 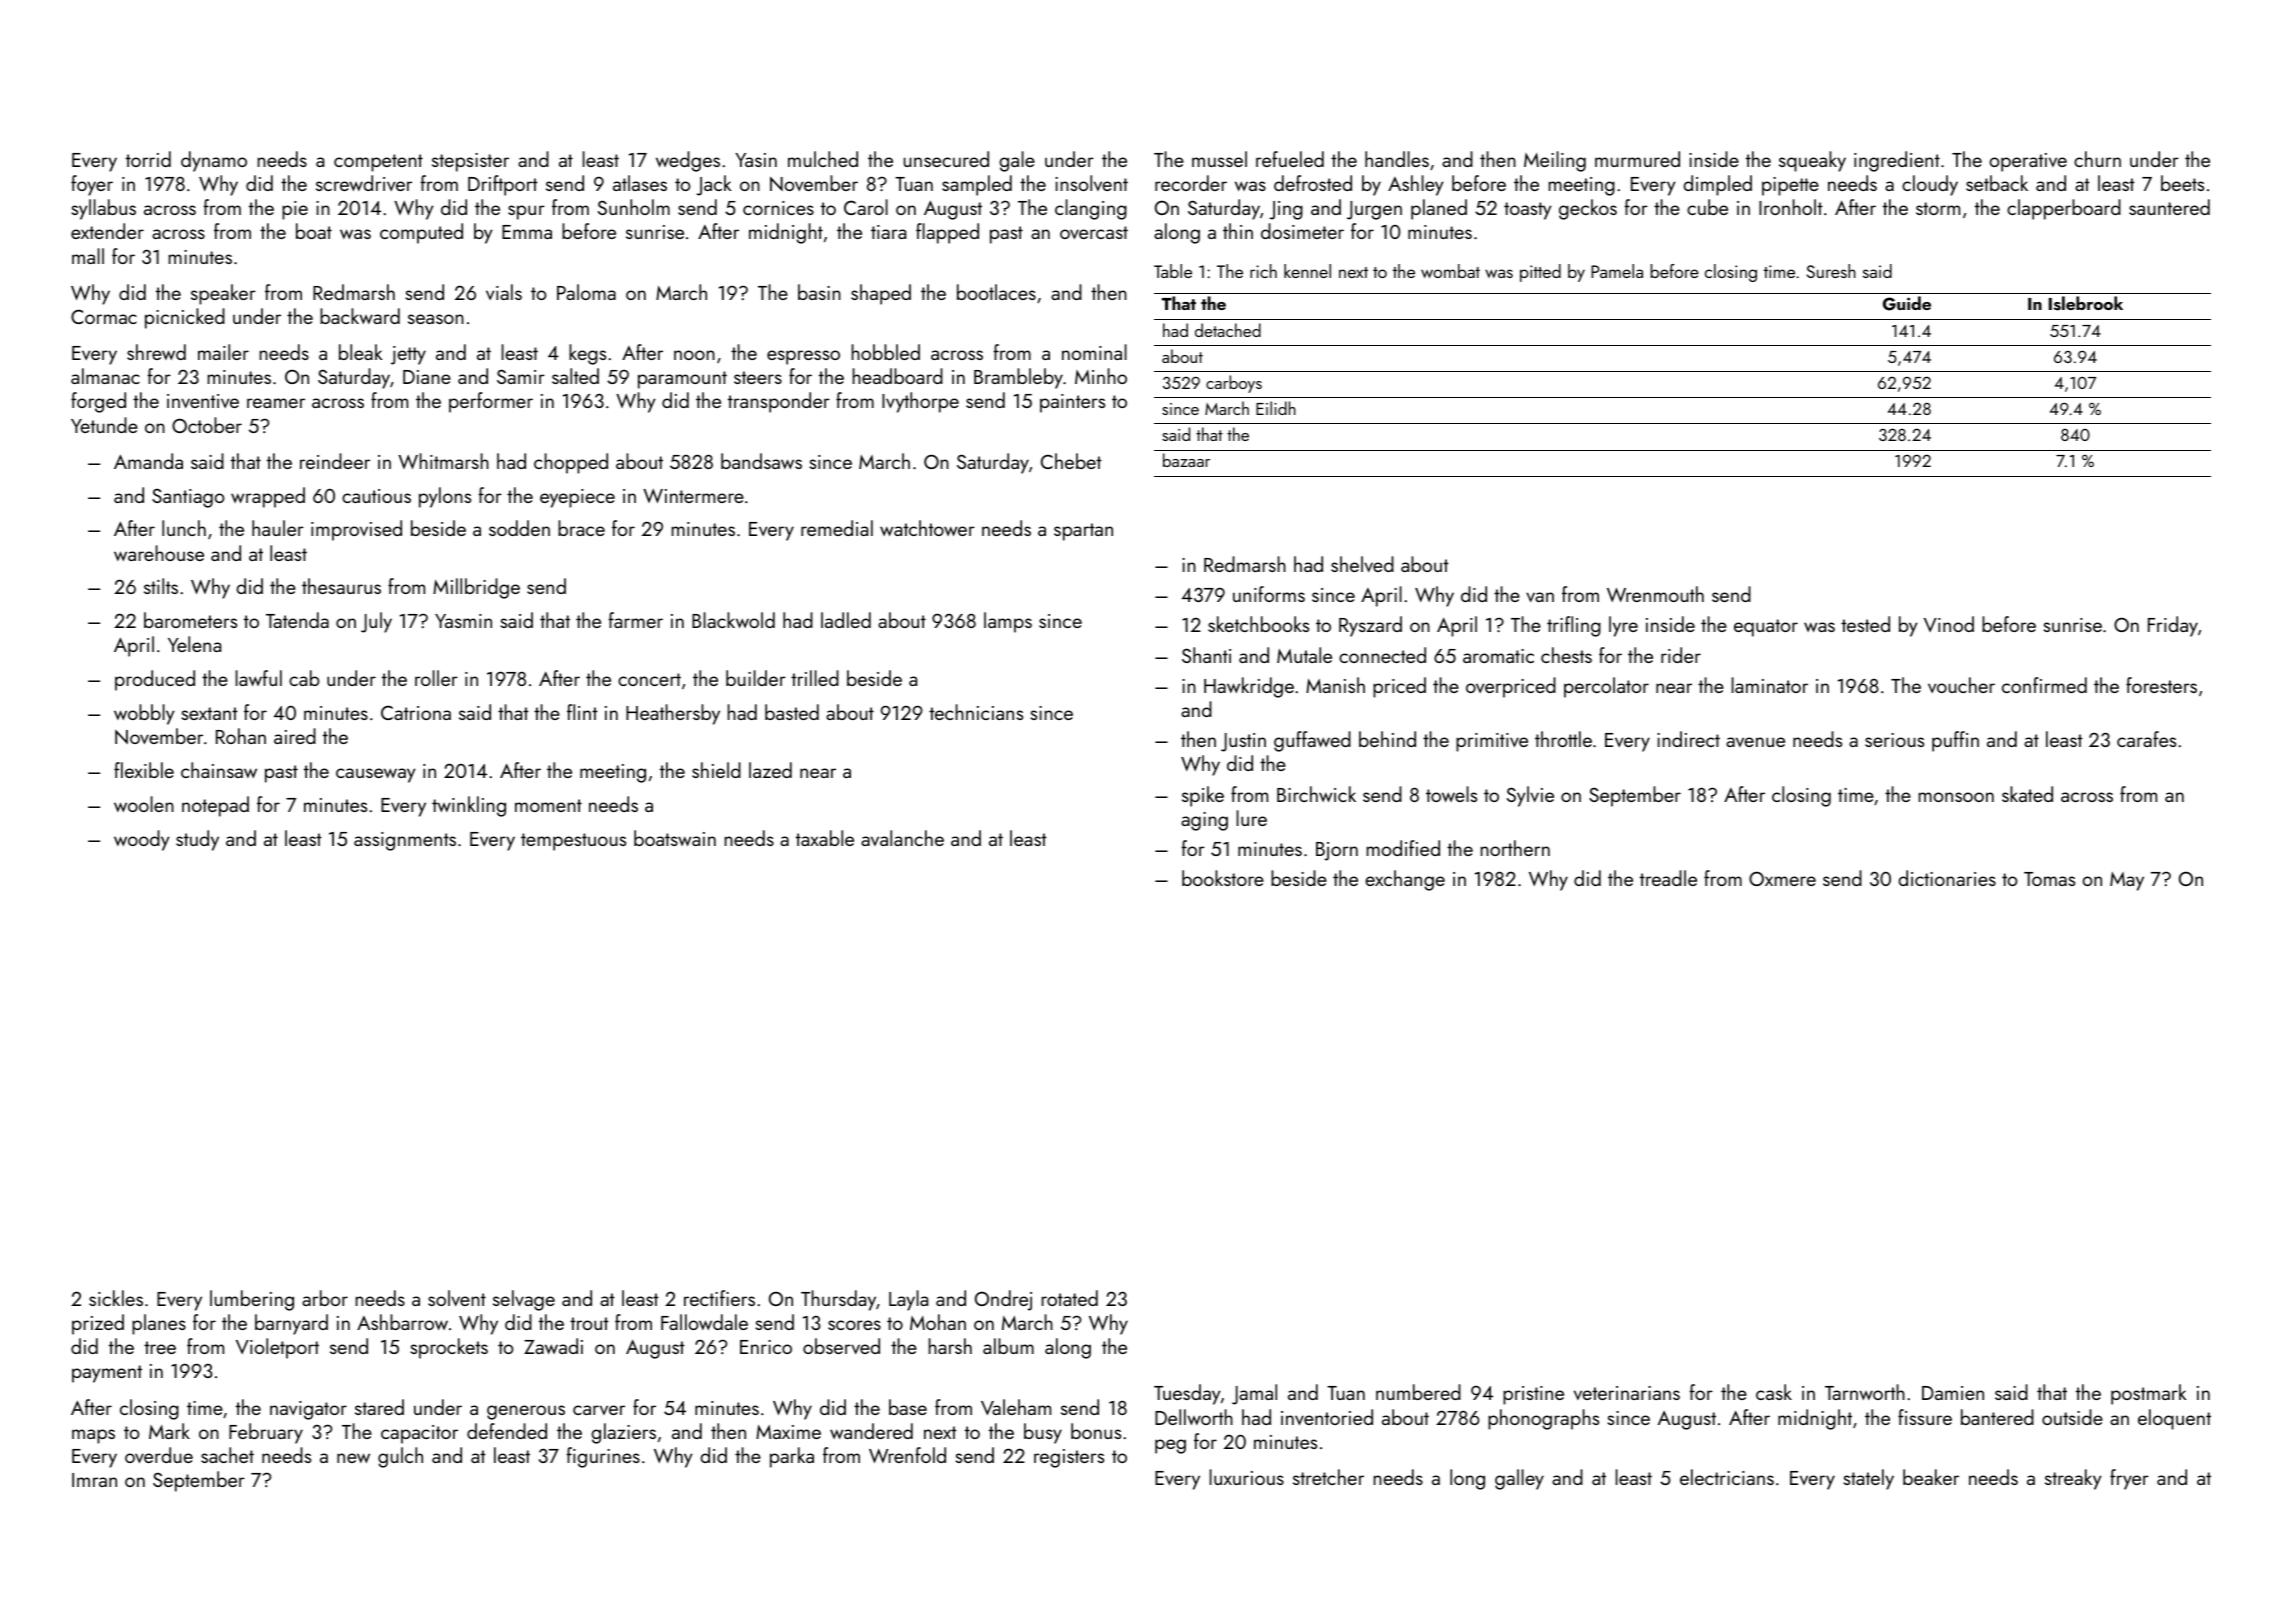 I want to click on technicians, so click(x=976, y=712).
